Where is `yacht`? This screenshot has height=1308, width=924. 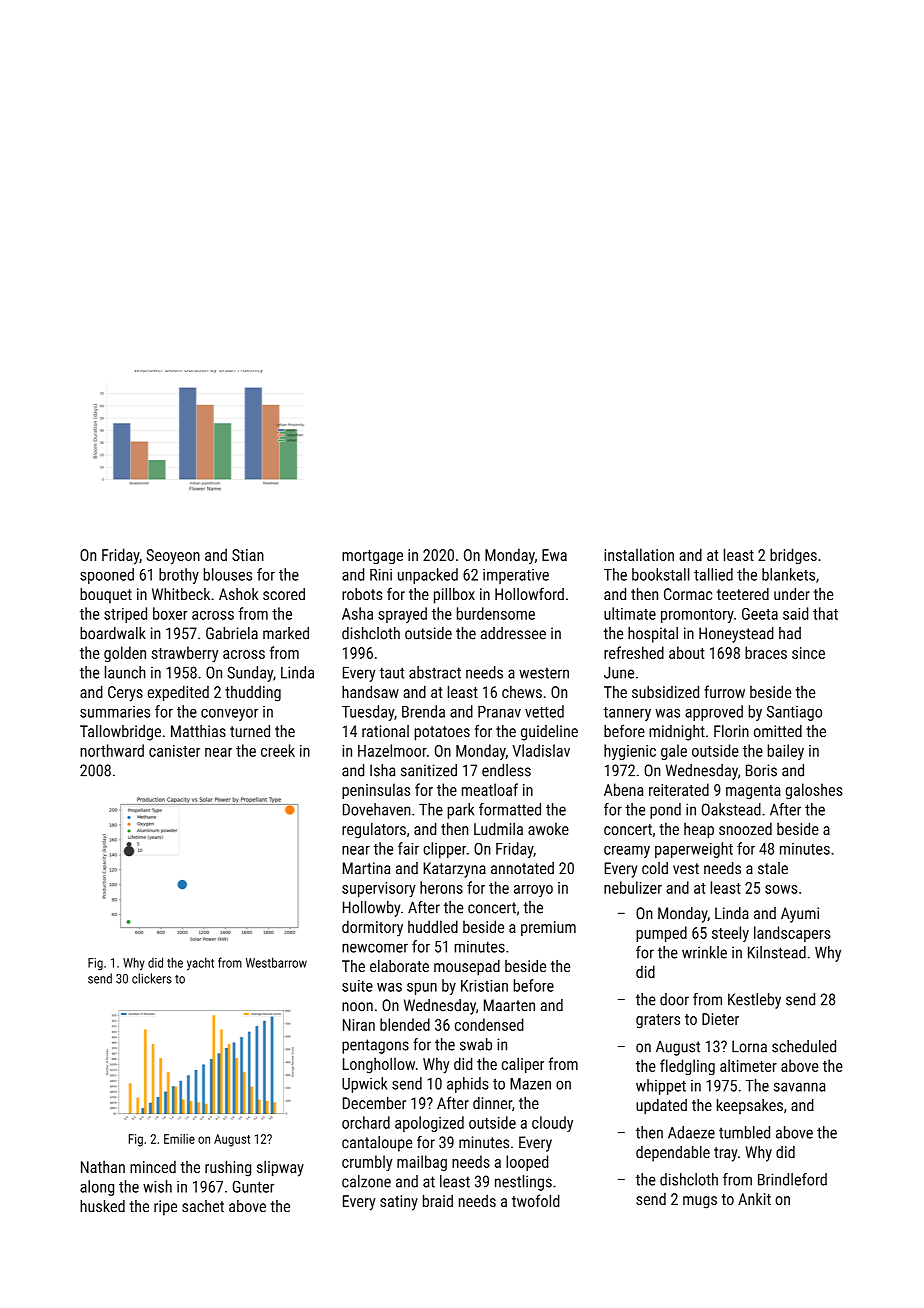
yacht is located at coordinates (200, 964).
